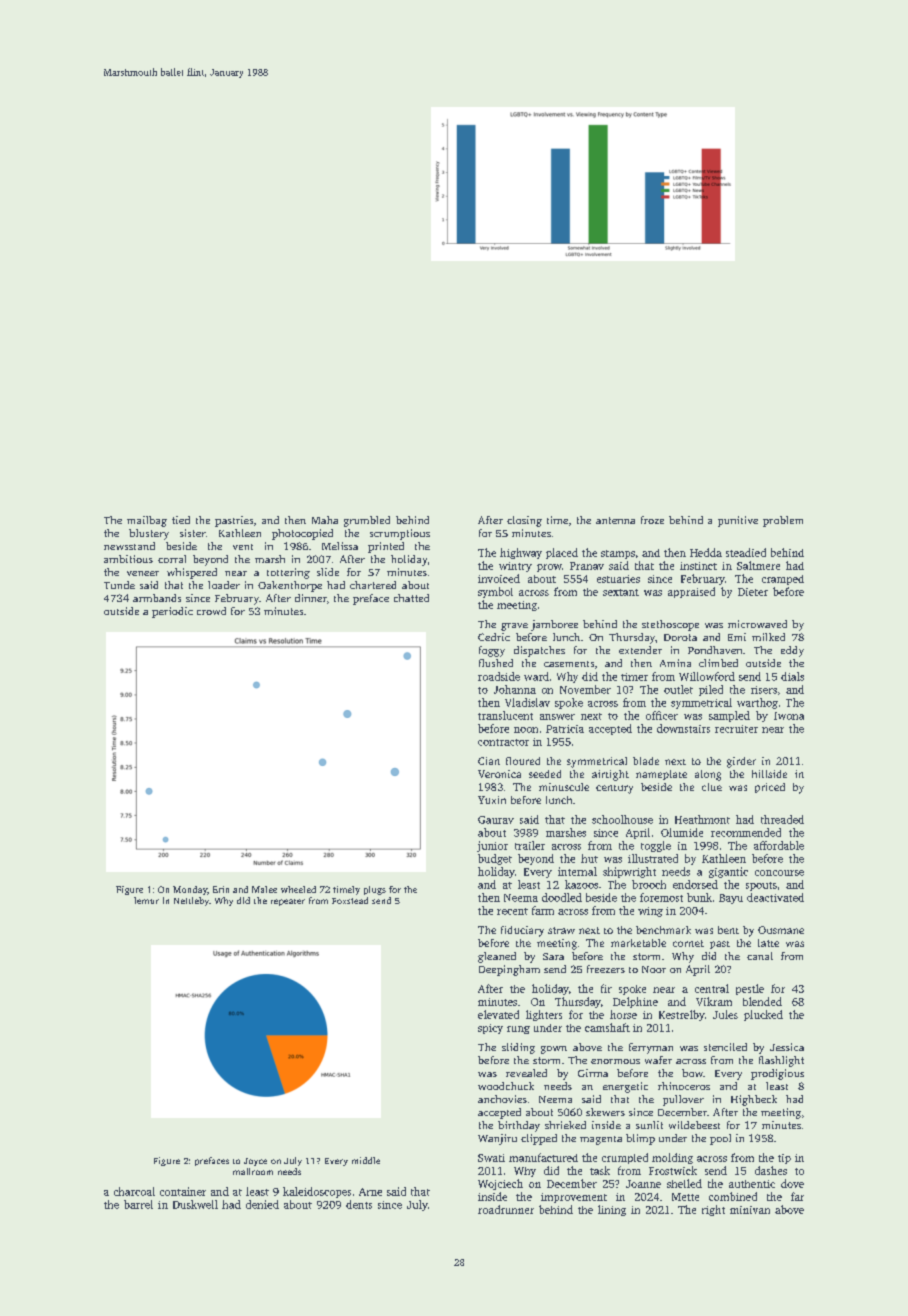 Image resolution: width=908 pixels, height=1316 pixels. What do you see at coordinates (521, 553) in the screenshot?
I see `highway` at bounding box center [521, 553].
